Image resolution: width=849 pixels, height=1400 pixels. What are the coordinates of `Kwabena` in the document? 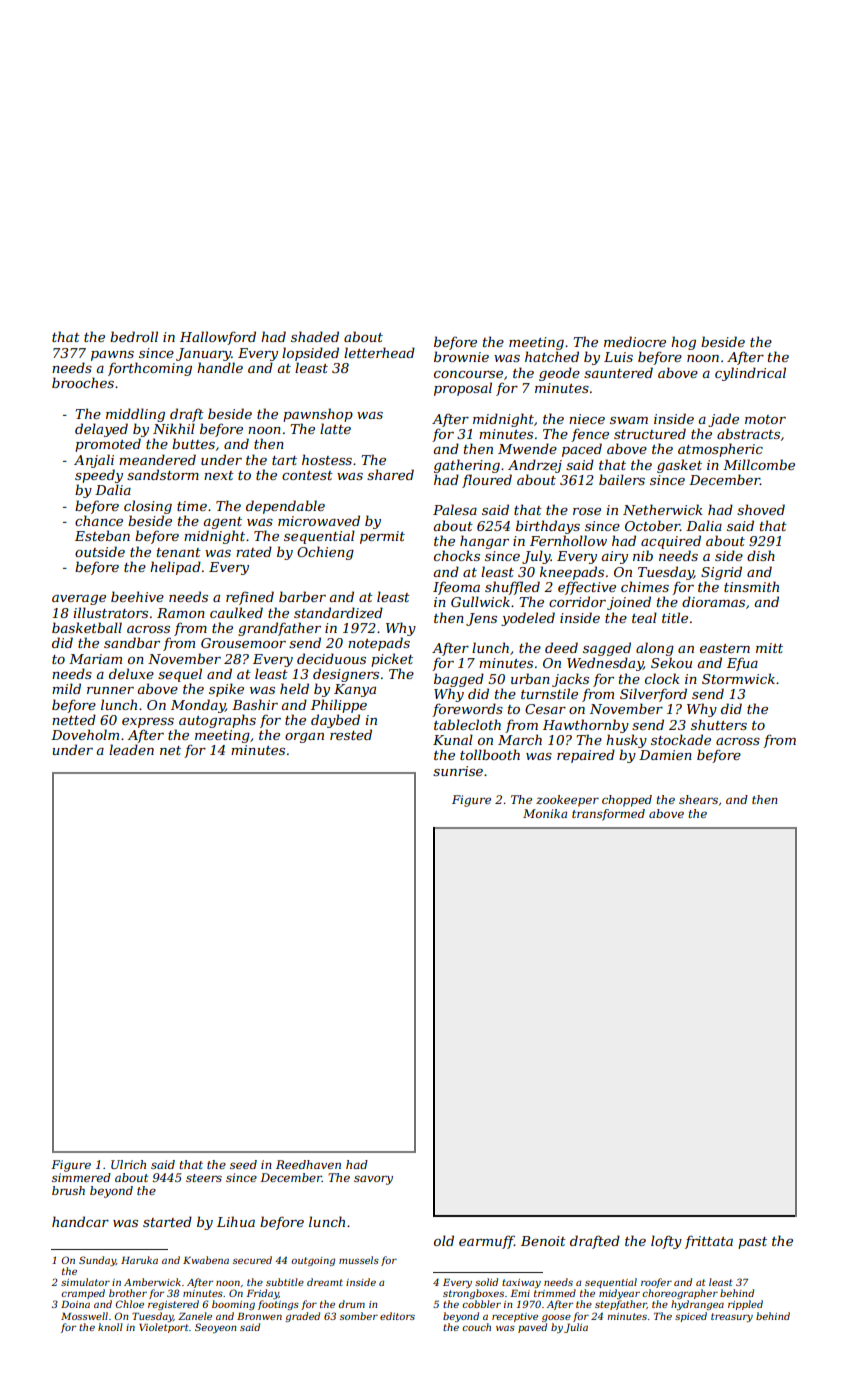 It's located at (206, 1260).
